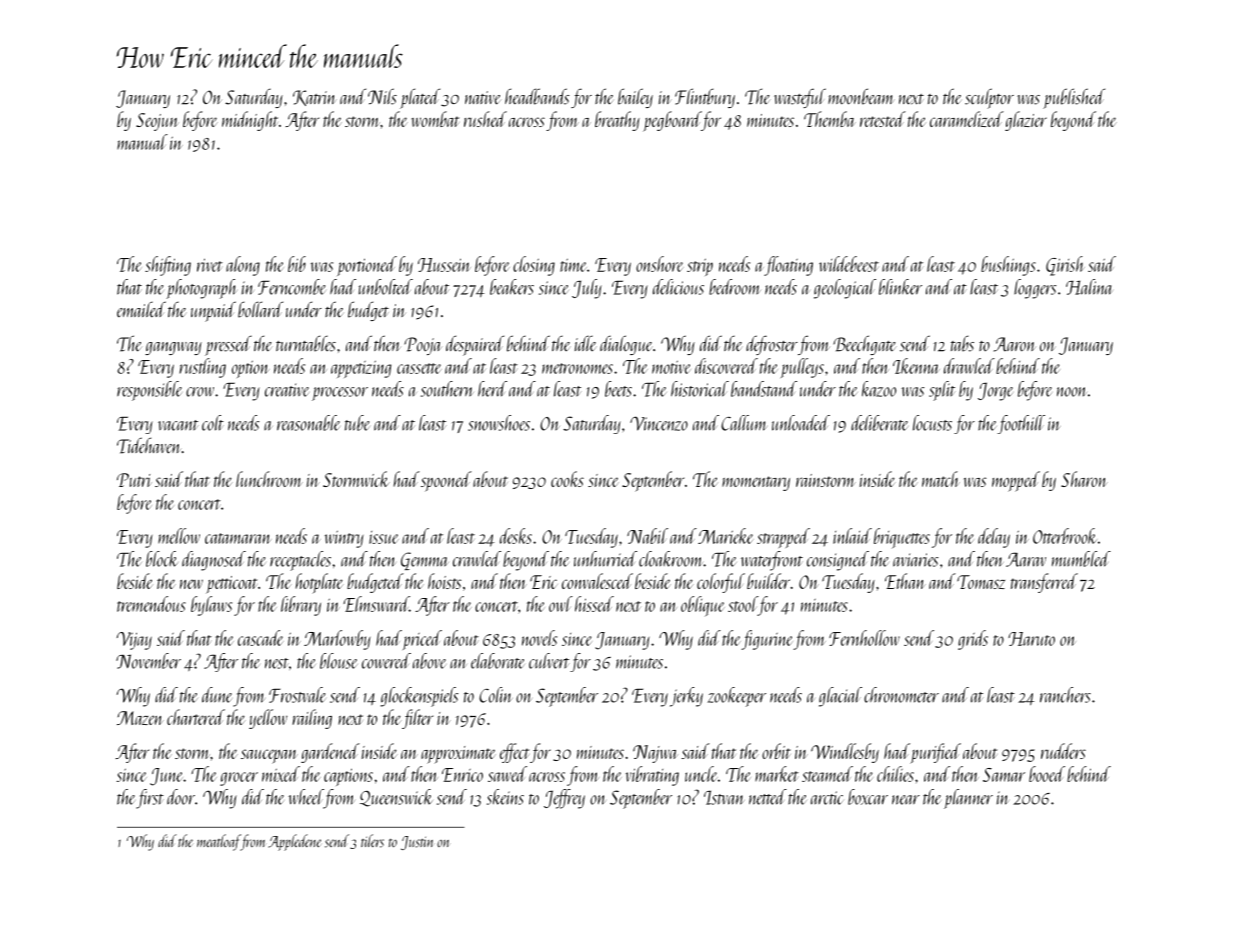  Describe the element at coordinates (800, 98) in the page. I see `wasteful` at that location.
